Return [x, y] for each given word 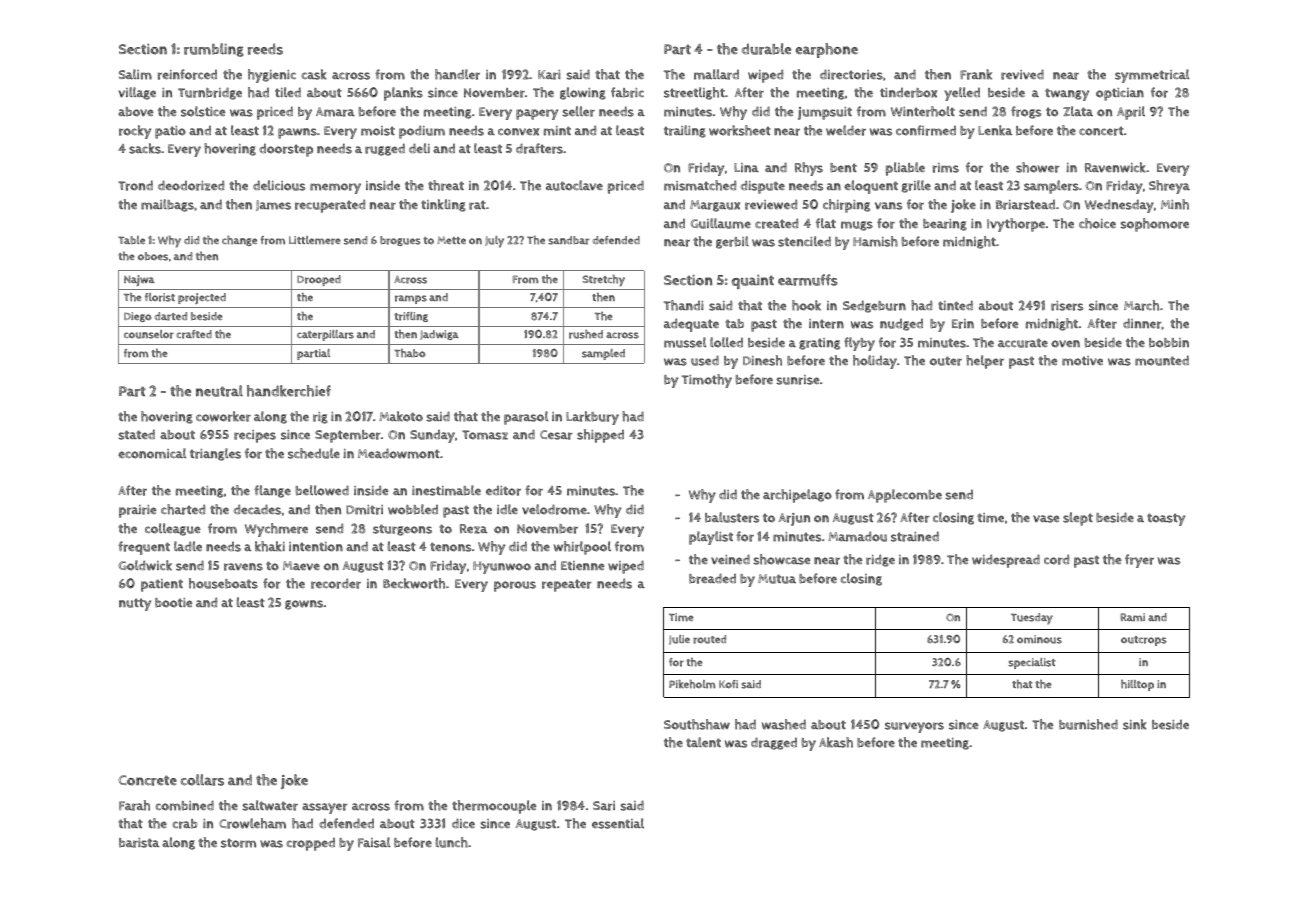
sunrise [798, 380]
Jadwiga [439, 335]
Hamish [875, 241]
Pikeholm [692, 684]
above [136, 112]
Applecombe [905, 496]
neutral [219, 391]
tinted [955, 305]
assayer [325, 808]
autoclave [574, 185]
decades [257, 509]
